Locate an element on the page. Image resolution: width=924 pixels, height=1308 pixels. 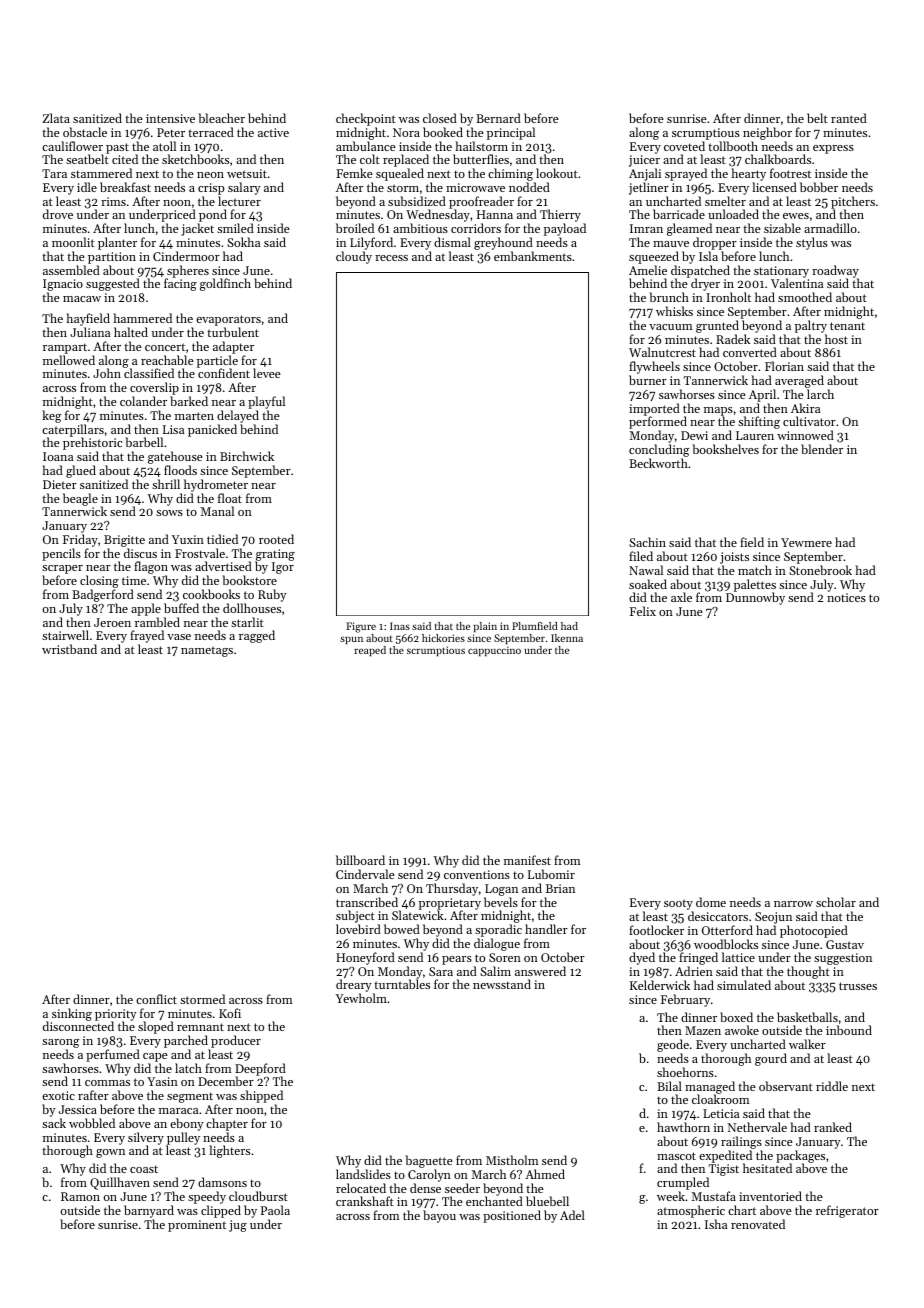
prehistoric is located at coordinates (92, 443).
